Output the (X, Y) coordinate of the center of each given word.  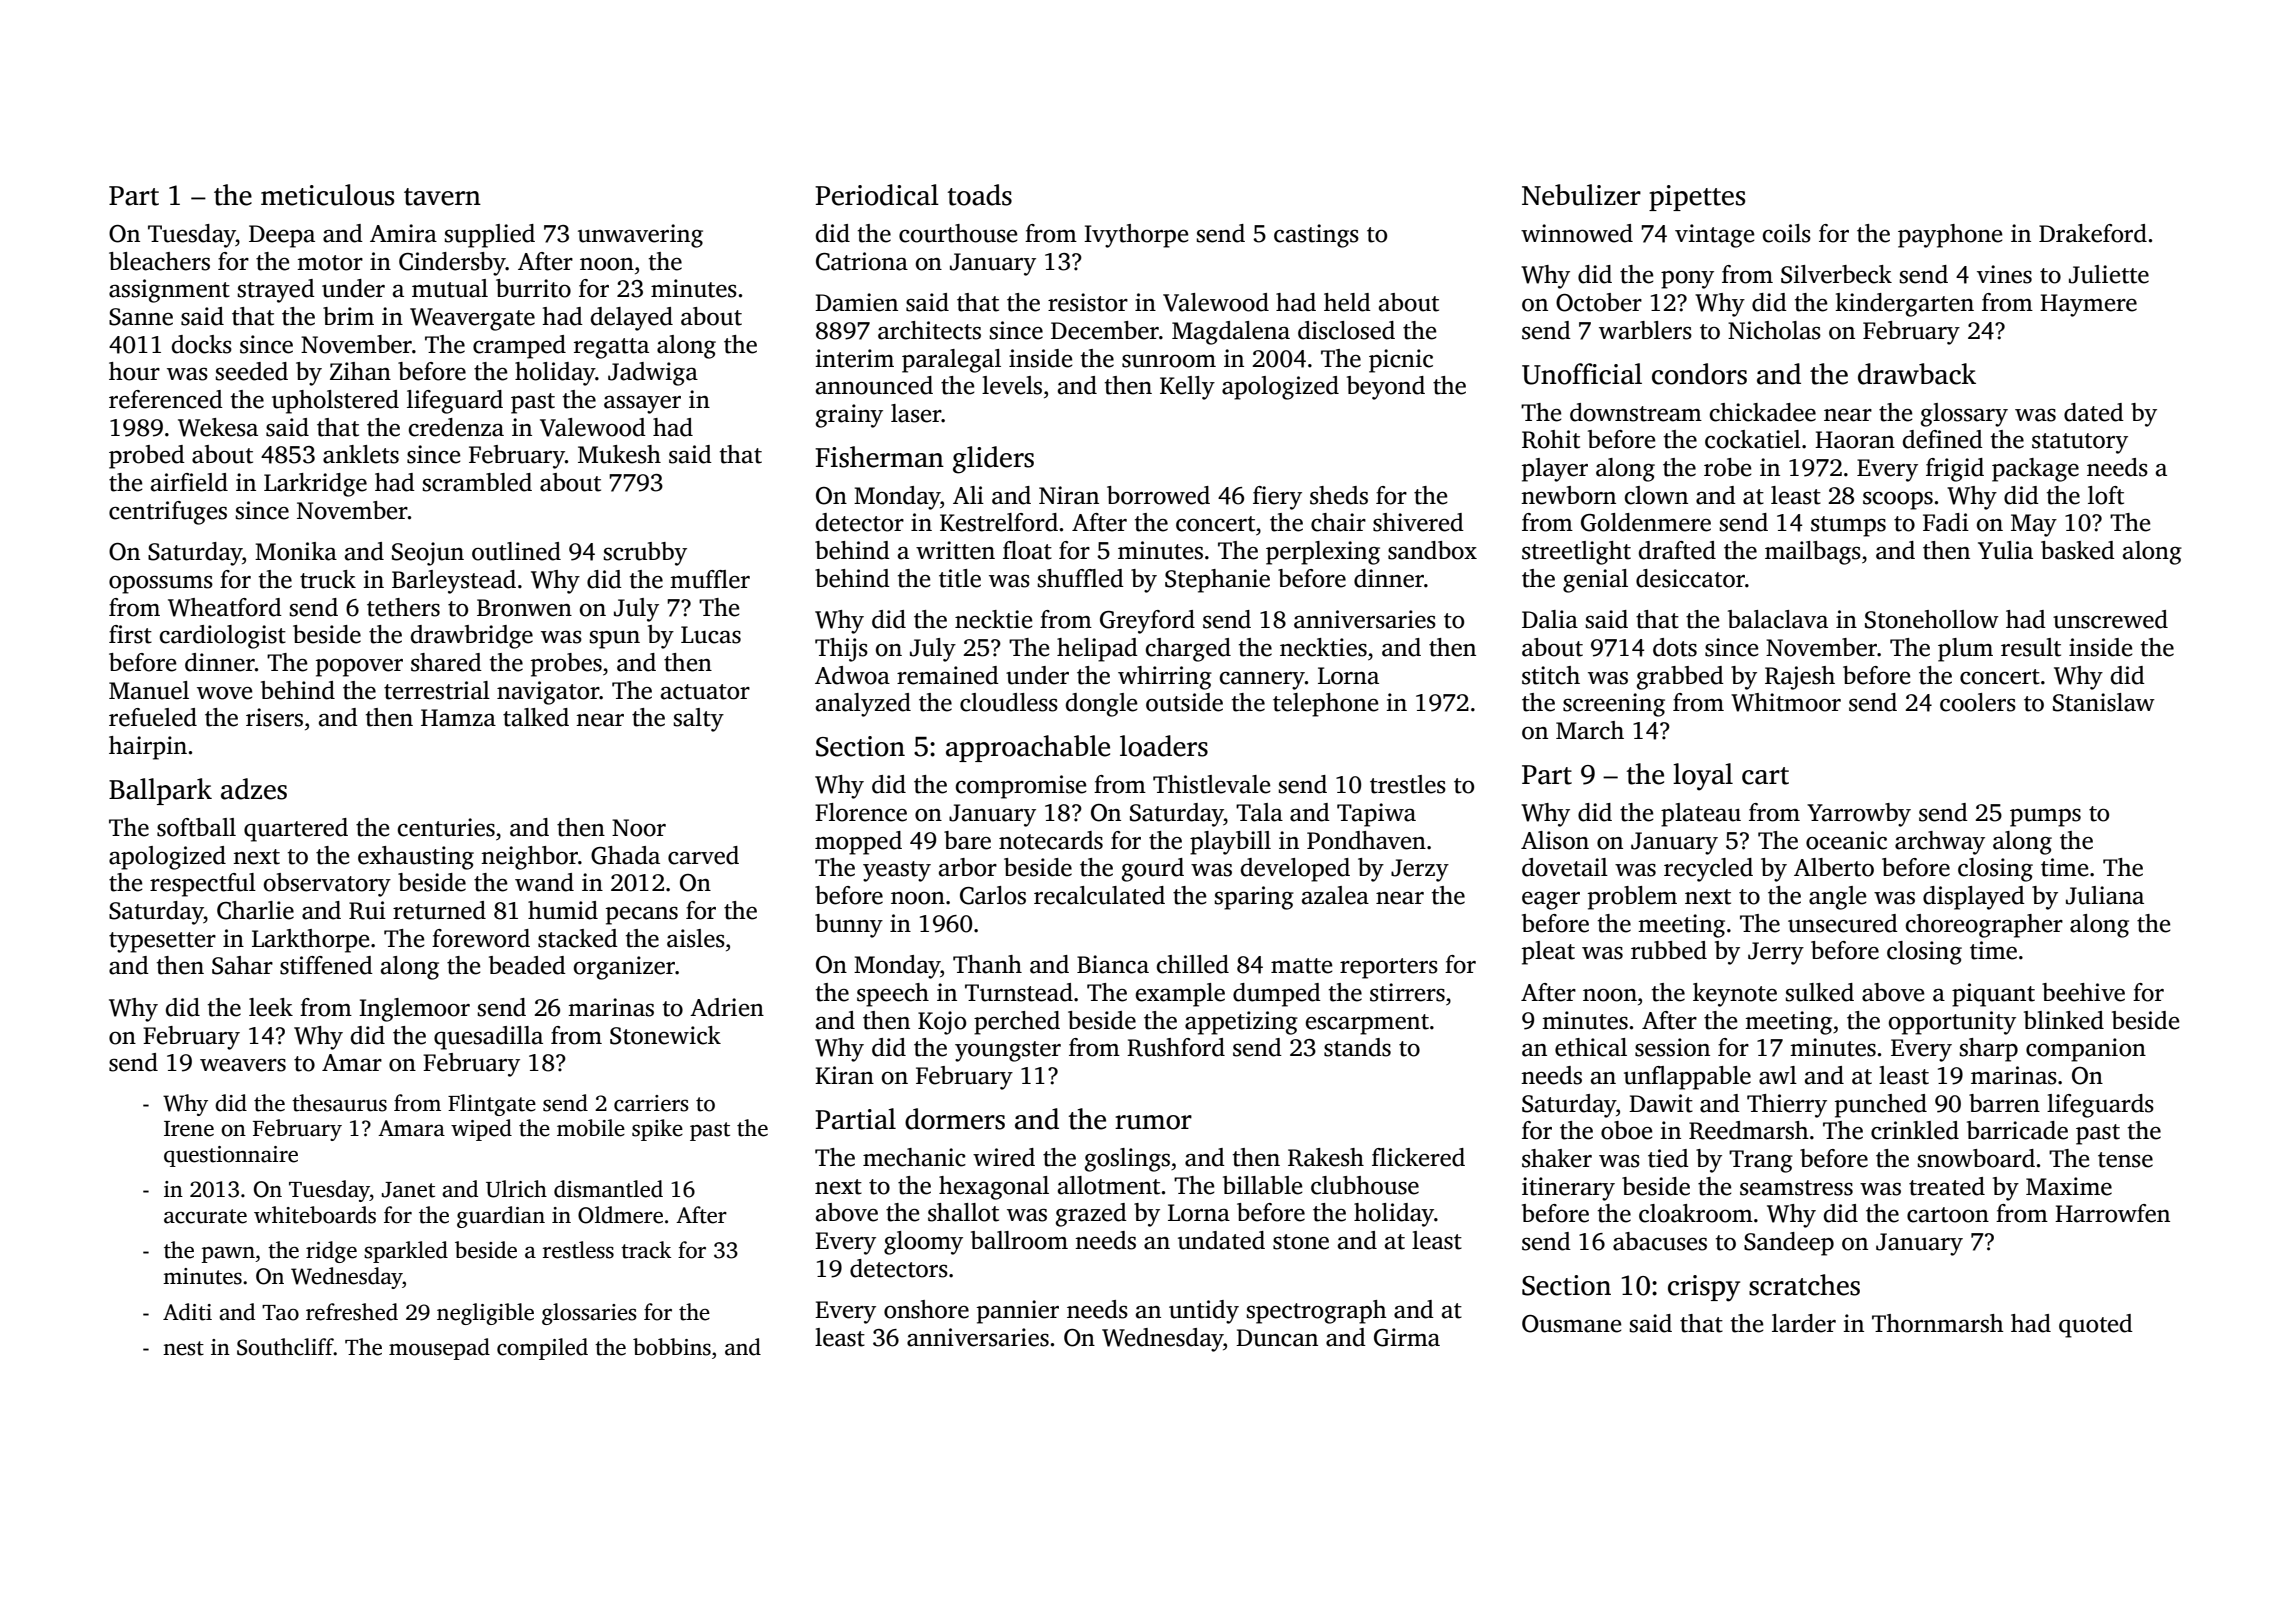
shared (446, 662)
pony (1687, 279)
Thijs (841, 650)
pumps (2045, 817)
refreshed (352, 1312)
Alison (1555, 840)
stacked (578, 938)
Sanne (141, 317)
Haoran (1855, 440)
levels (1012, 385)
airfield (189, 482)
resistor (1088, 302)
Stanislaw (2104, 702)
